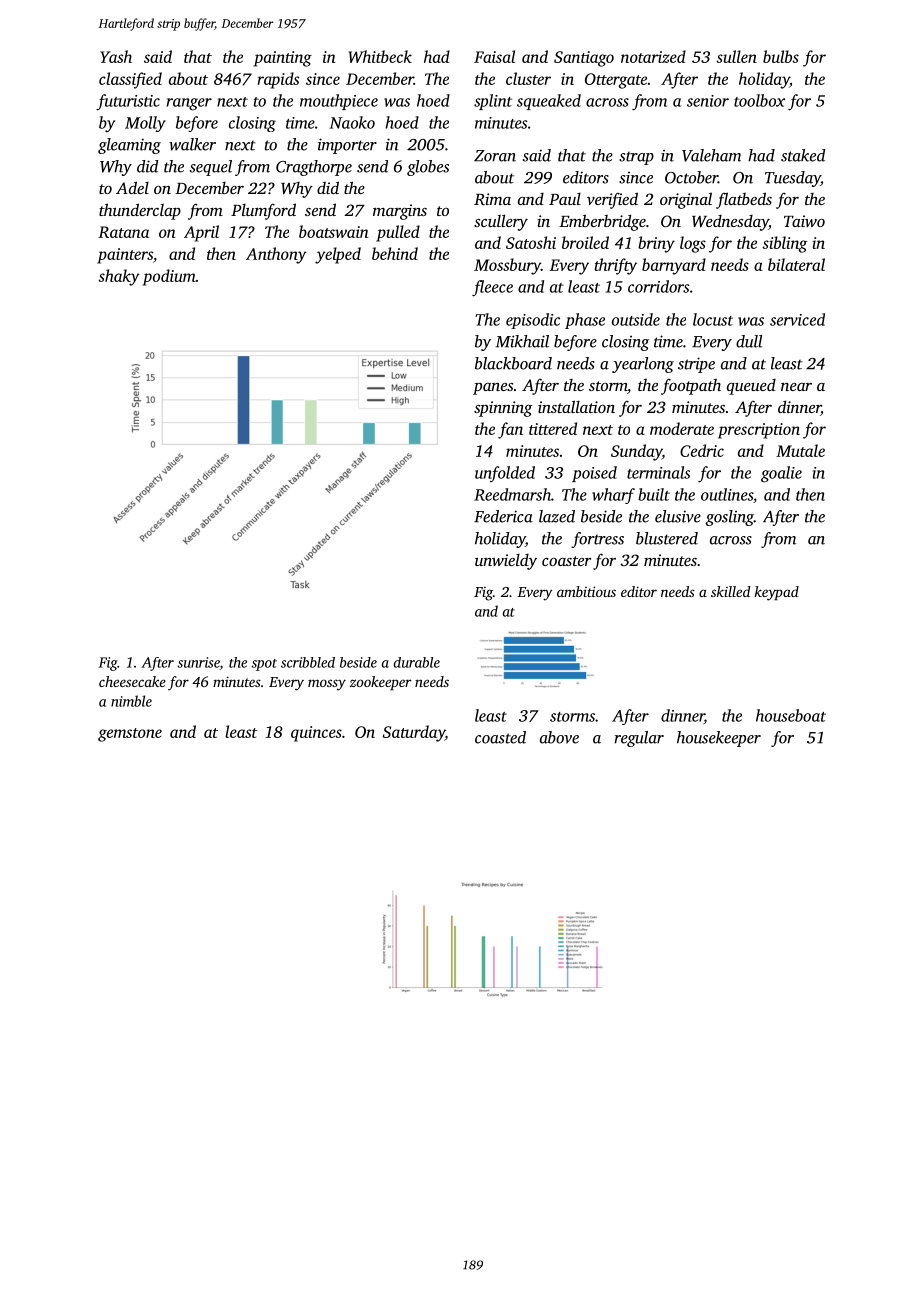  What do you see at coordinates (493, 102) in the screenshot?
I see `splint` at bounding box center [493, 102].
